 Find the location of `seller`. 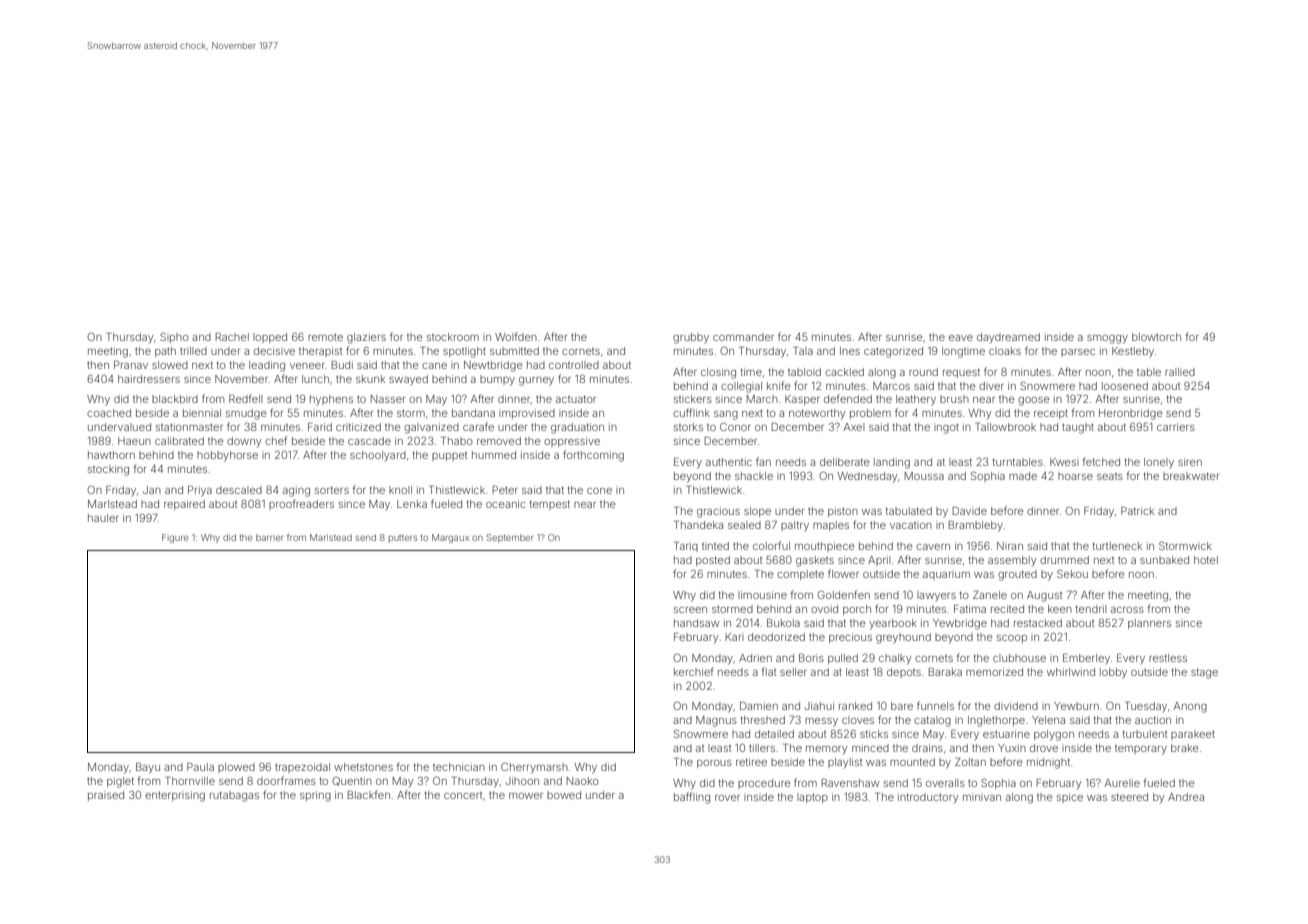

seller is located at coordinates (793, 672).
